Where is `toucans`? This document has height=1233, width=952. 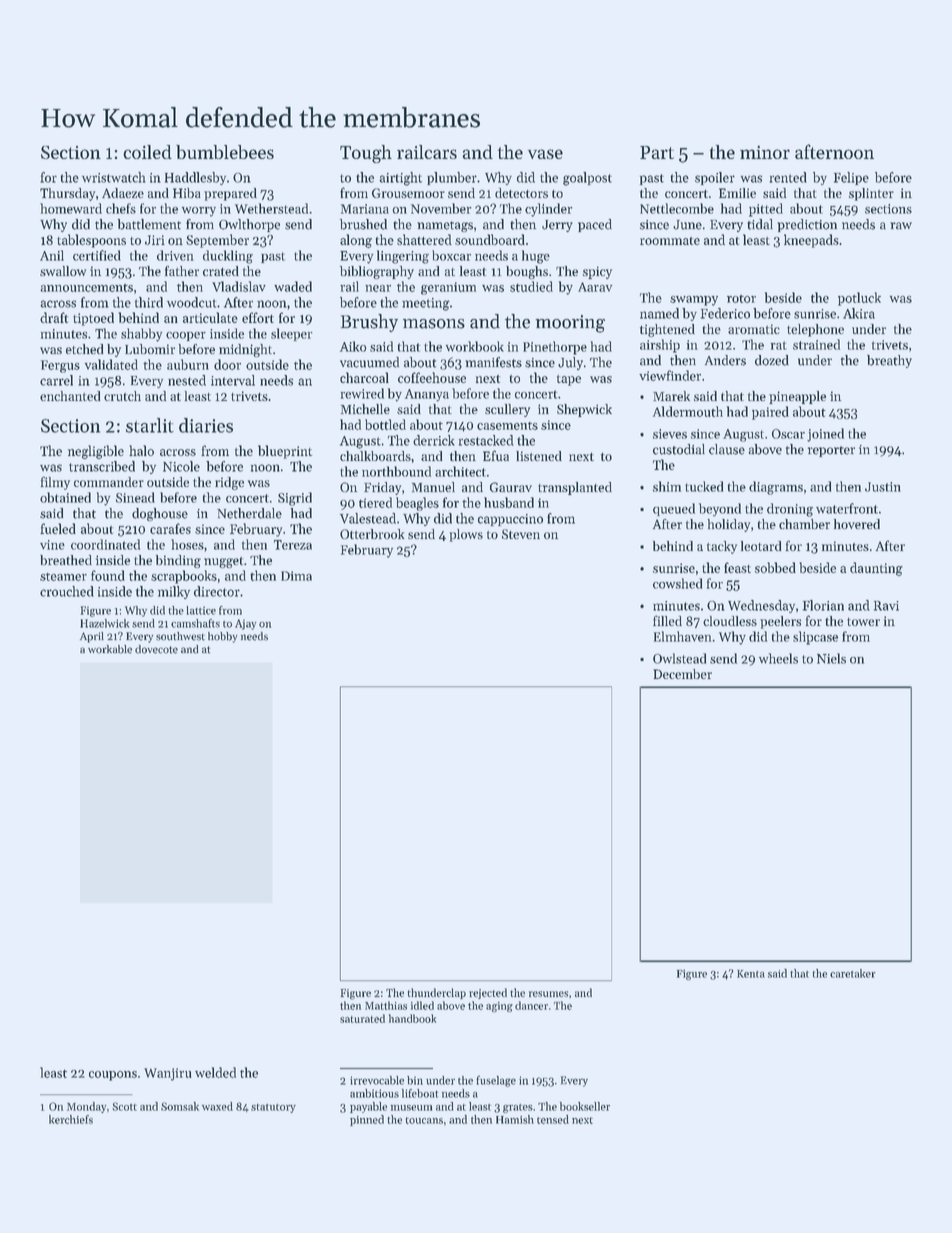
toucans is located at coordinates (424, 1120).
